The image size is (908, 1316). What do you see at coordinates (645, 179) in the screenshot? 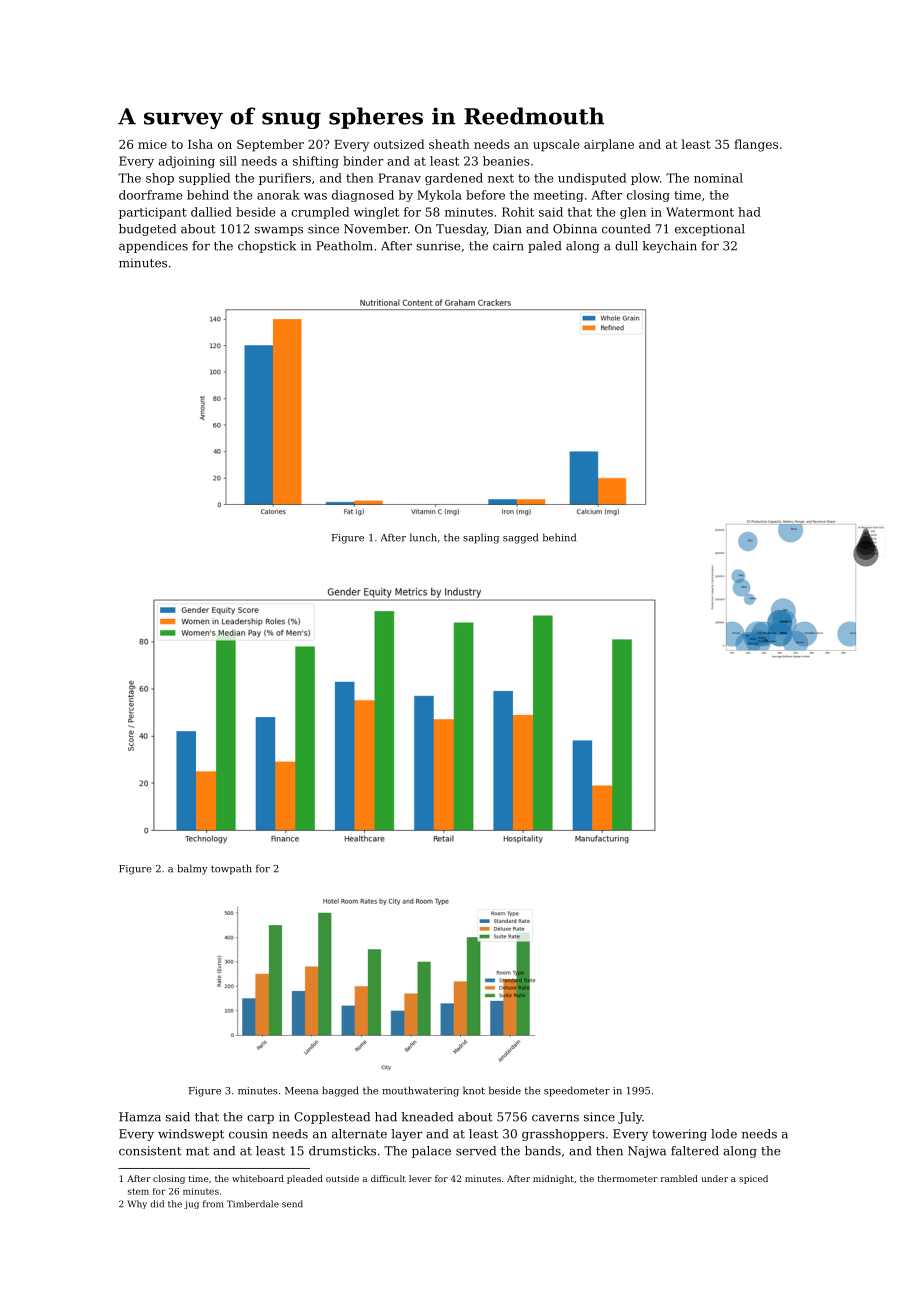
I see `plow` at bounding box center [645, 179].
